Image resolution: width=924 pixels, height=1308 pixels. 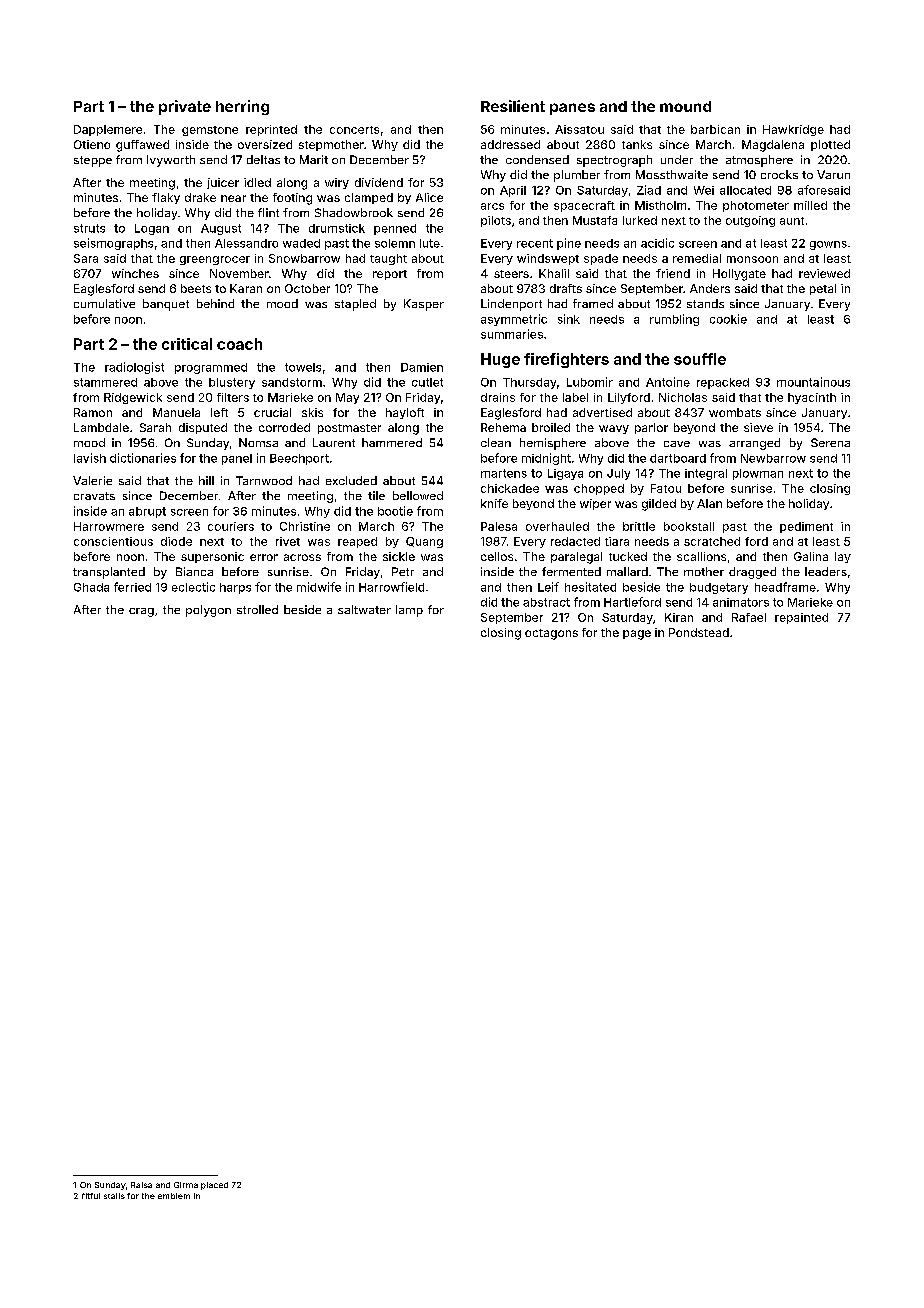 I want to click on Girma, so click(x=186, y=1185).
